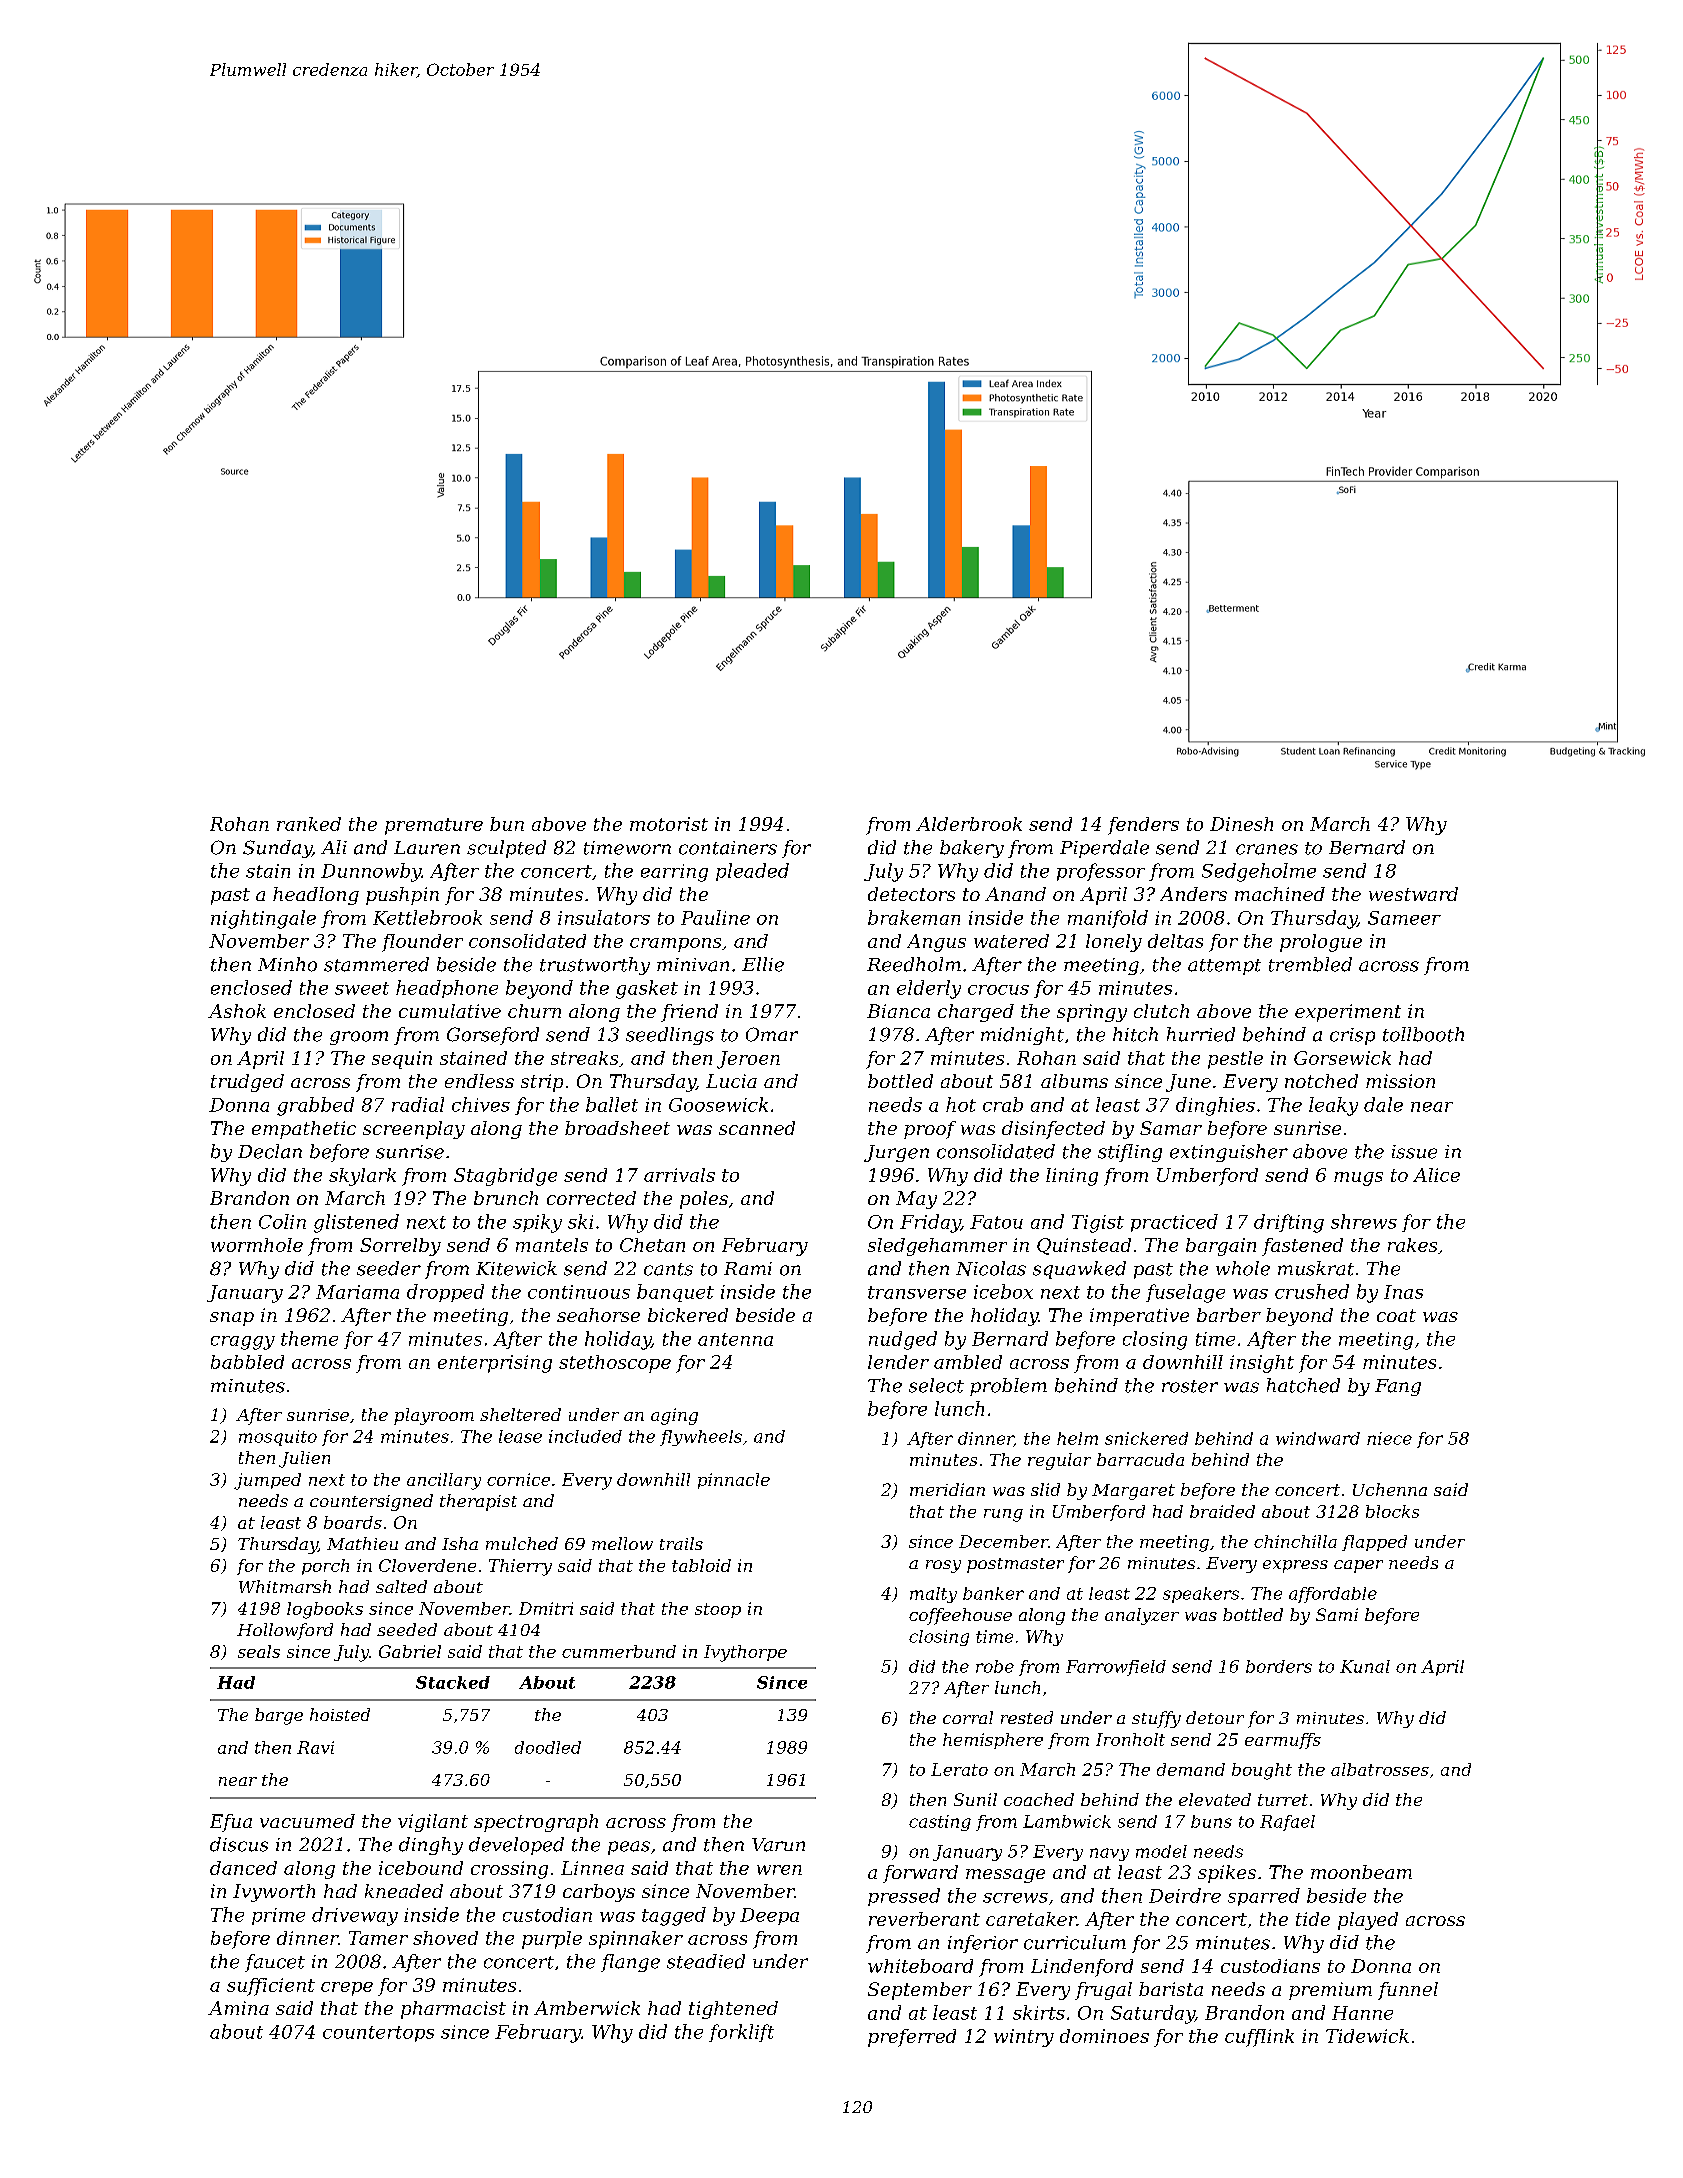  Describe the element at coordinates (1104, 2036) in the image. I see `dominoes` at that location.
